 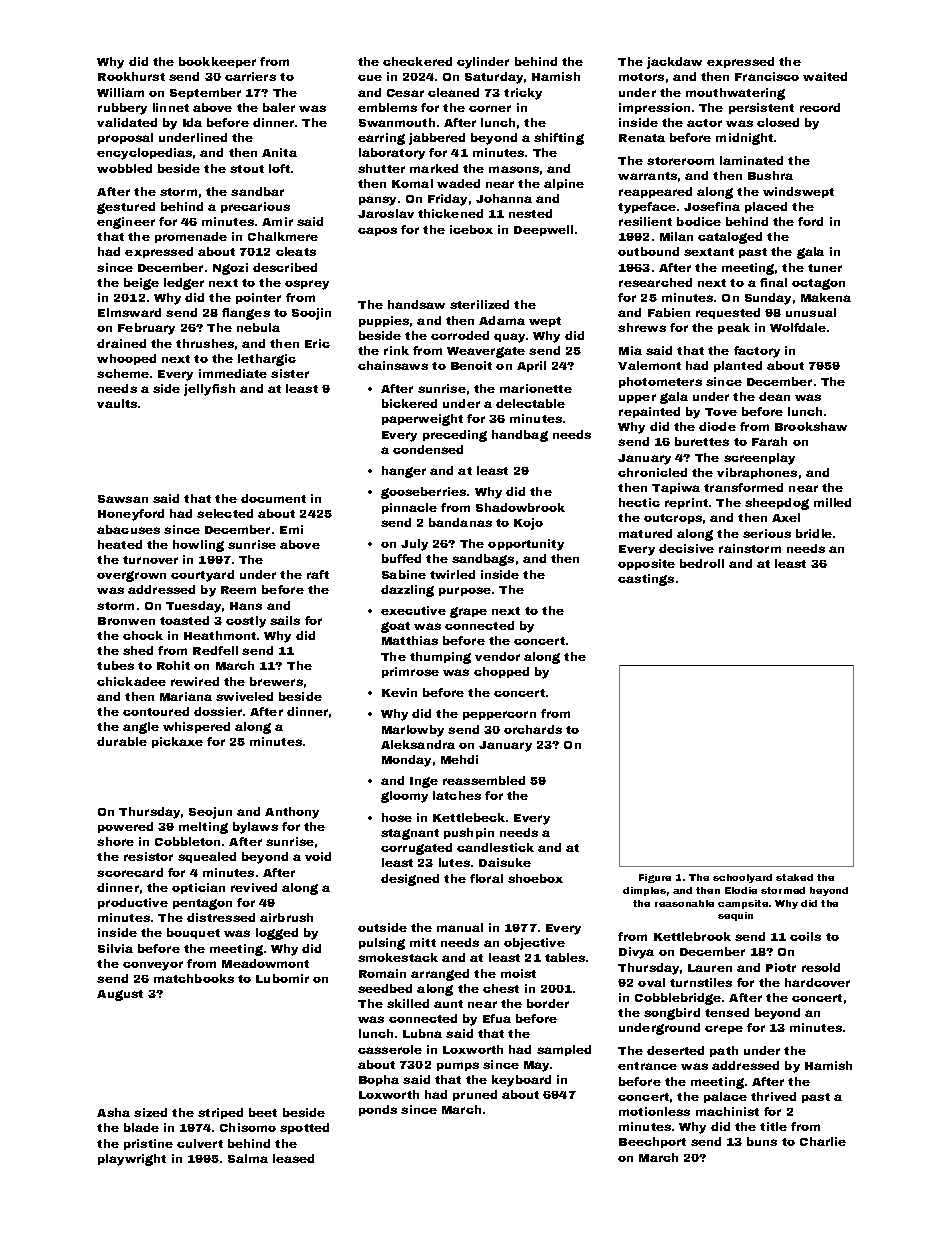 What do you see at coordinates (117, 403) in the image?
I see `vaults` at bounding box center [117, 403].
